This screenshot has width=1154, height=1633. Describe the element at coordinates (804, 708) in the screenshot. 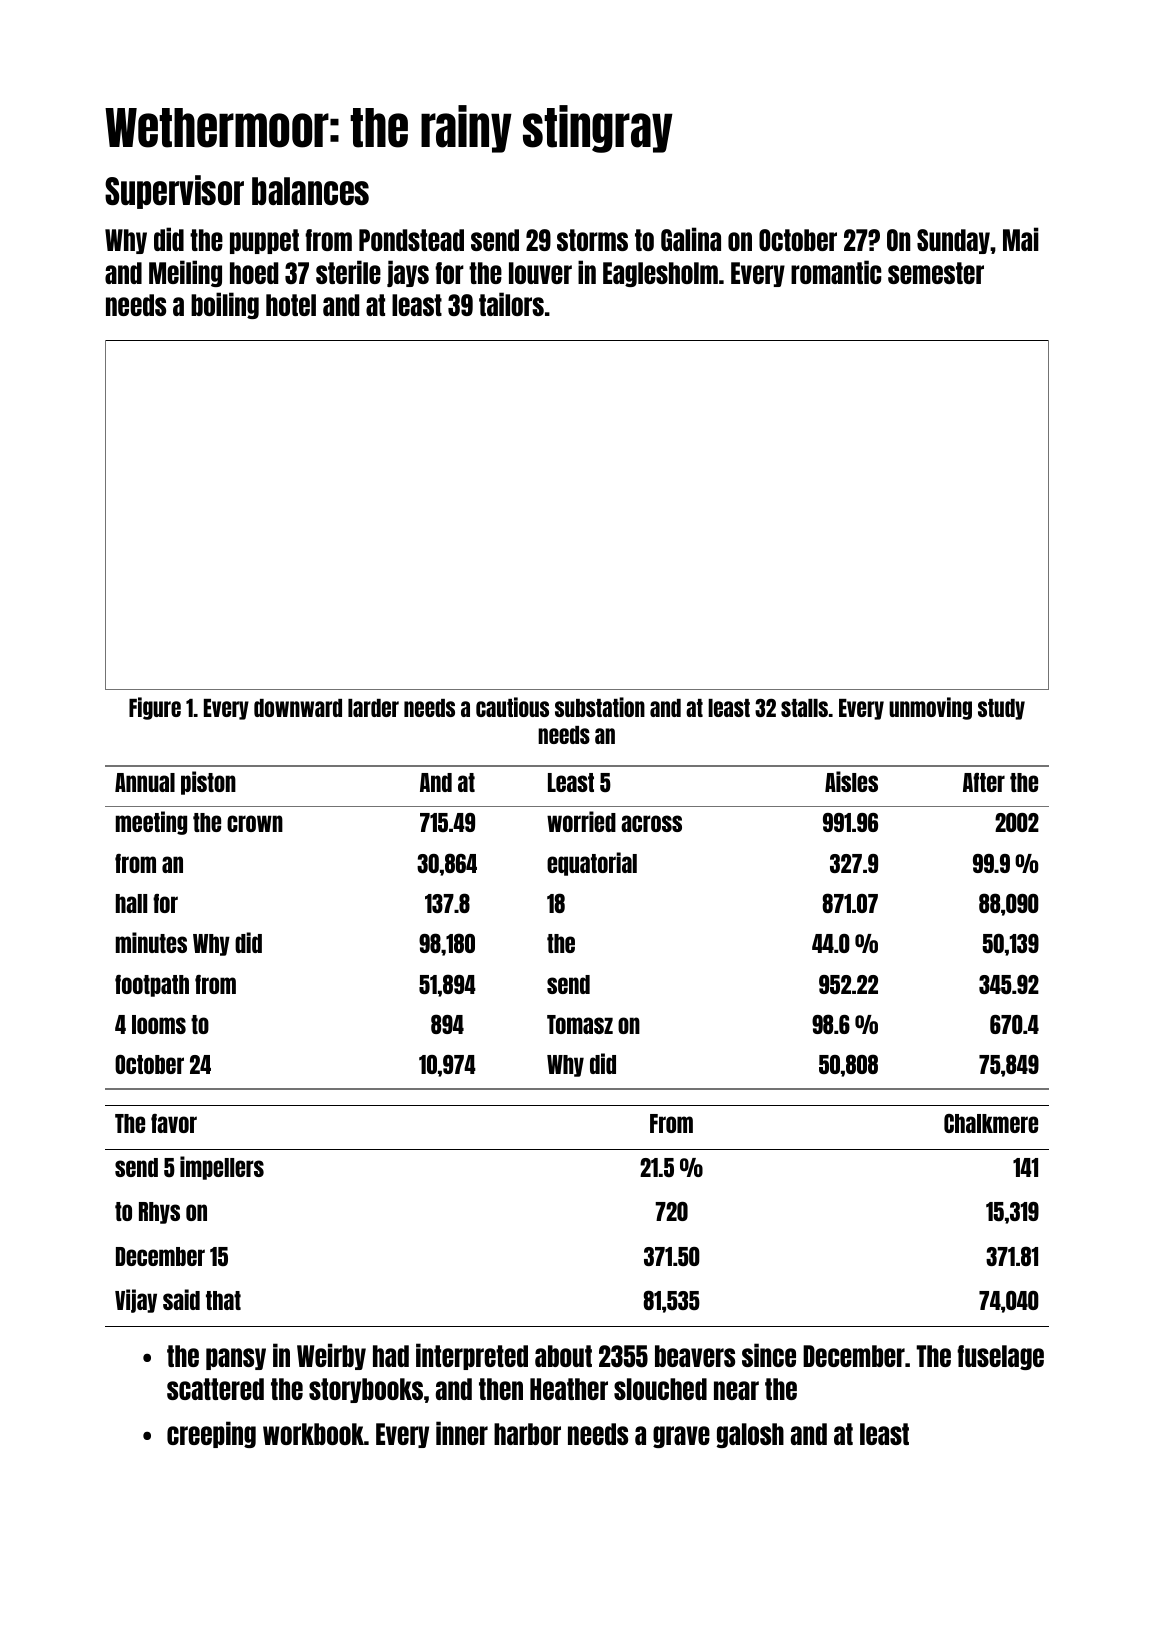

I see `stalls` at that location.
